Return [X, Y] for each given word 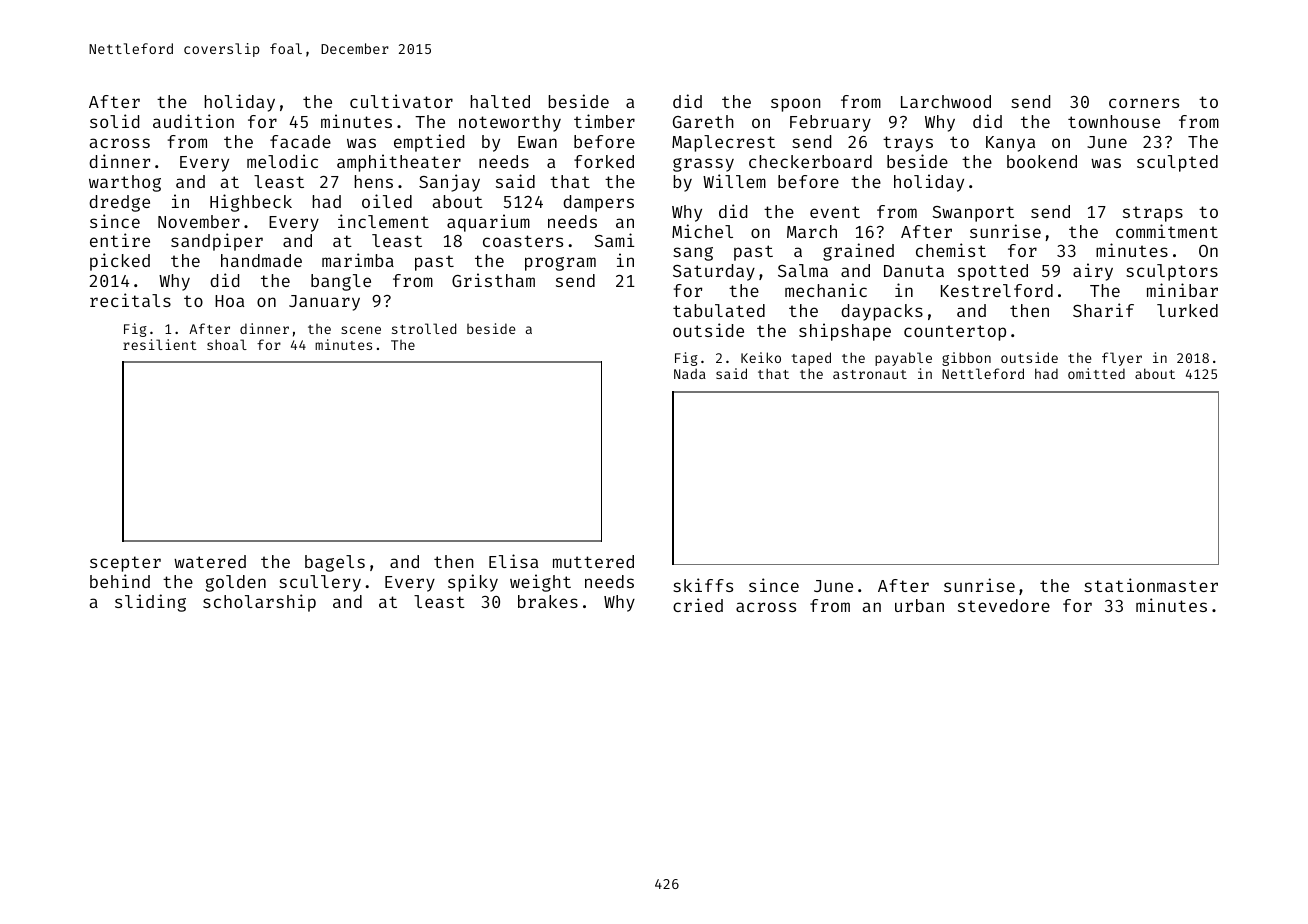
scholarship [259, 603]
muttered [593, 561]
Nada [690, 373]
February [830, 123]
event [835, 212]
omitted [1096, 373]
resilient [160, 344]
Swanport [973, 214]
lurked [1187, 310]
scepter [125, 564]
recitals [130, 300]
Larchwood [946, 101]
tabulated [719, 310]
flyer [1122, 359]
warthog [125, 183]
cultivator [401, 101]
